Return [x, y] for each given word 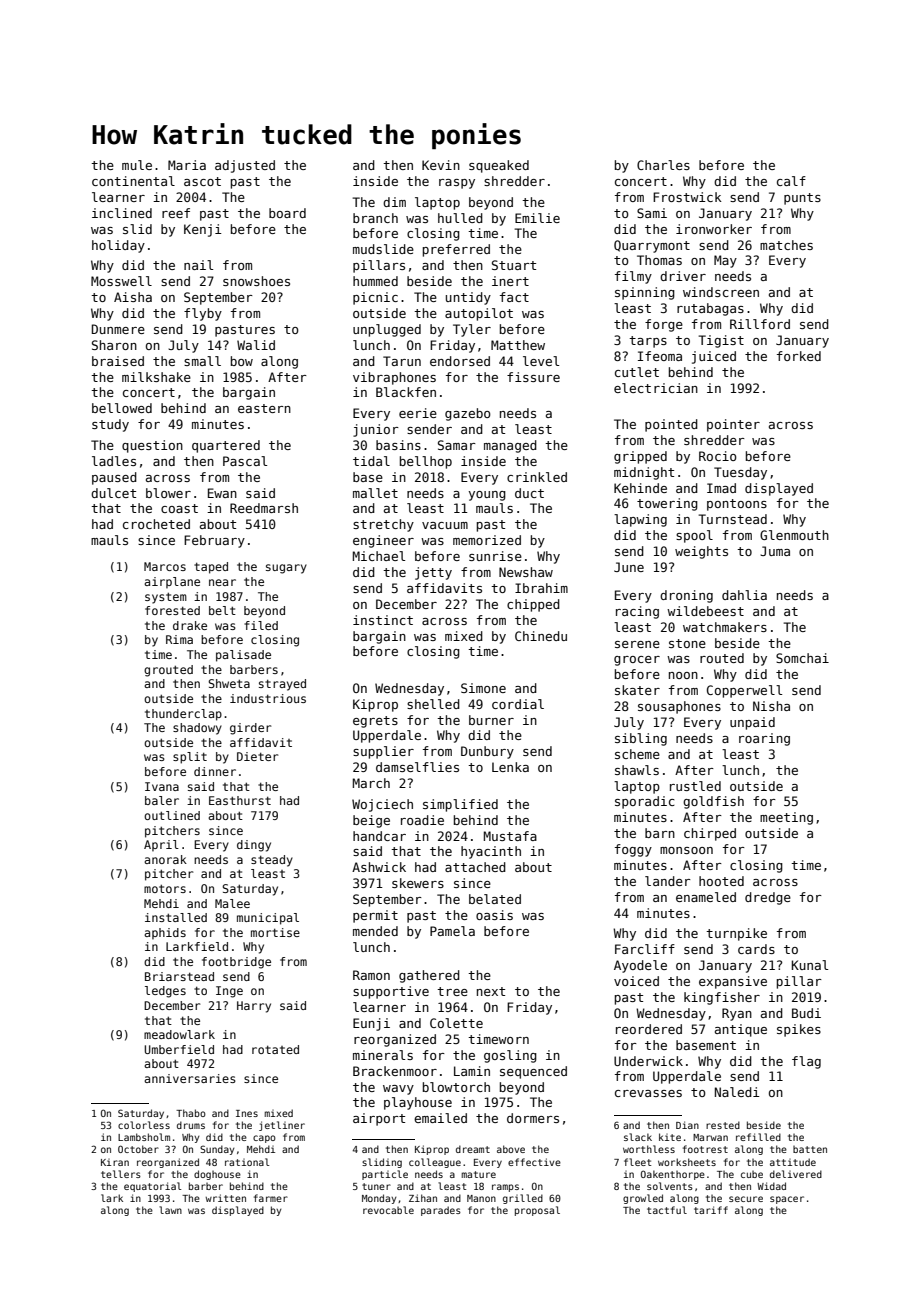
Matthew [518, 345]
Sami [652, 213]
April [161, 845]
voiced [636, 981]
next [491, 991]
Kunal [810, 965]
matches [786, 245]
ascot [202, 181]
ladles [114, 461]
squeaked [499, 166]
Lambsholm [144, 1137]
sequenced [533, 1072]
